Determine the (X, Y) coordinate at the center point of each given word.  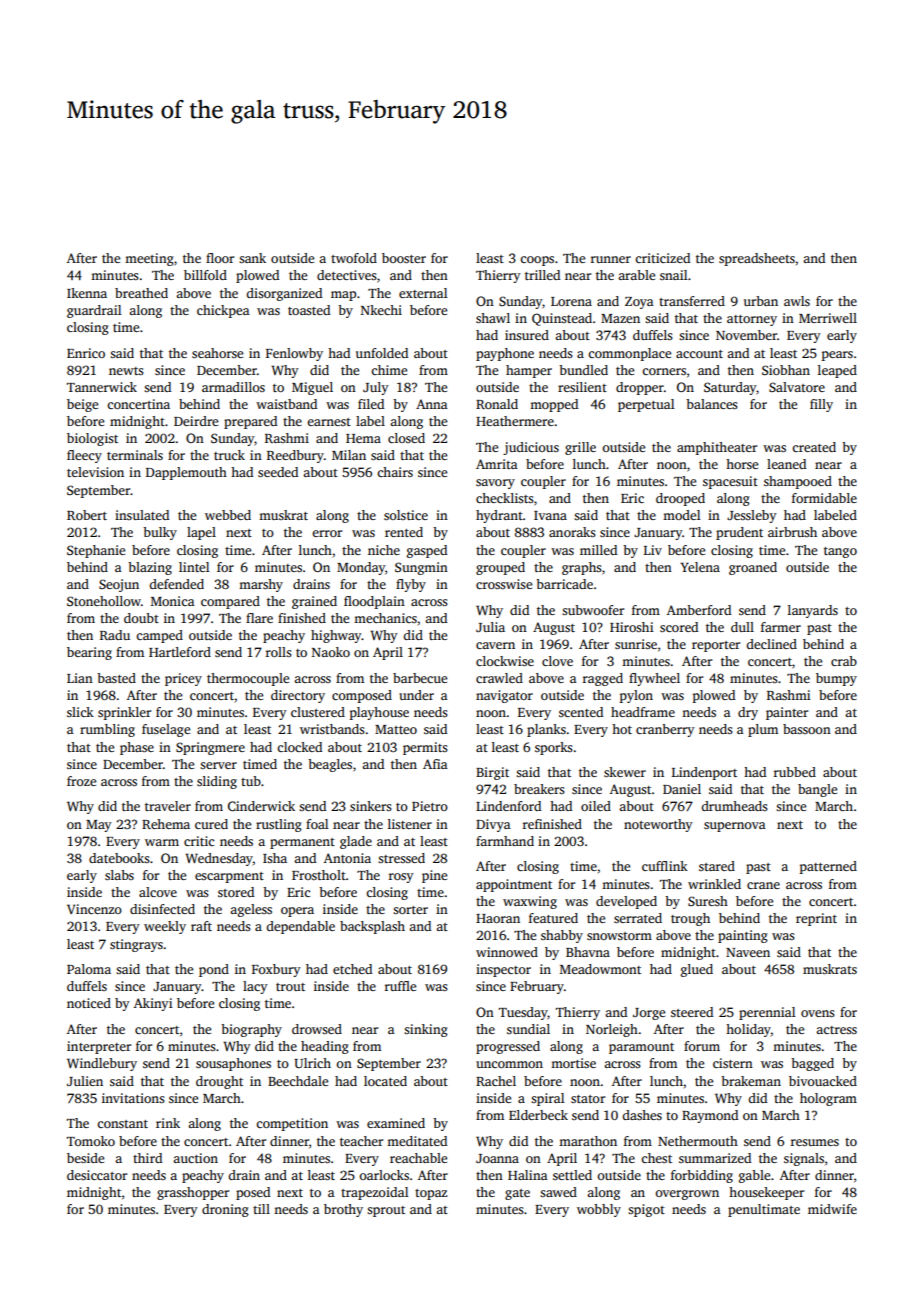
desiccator (97, 1175)
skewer (625, 772)
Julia (490, 627)
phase (137, 748)
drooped (680, 499)
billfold (205, 275)
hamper (529, 371)
